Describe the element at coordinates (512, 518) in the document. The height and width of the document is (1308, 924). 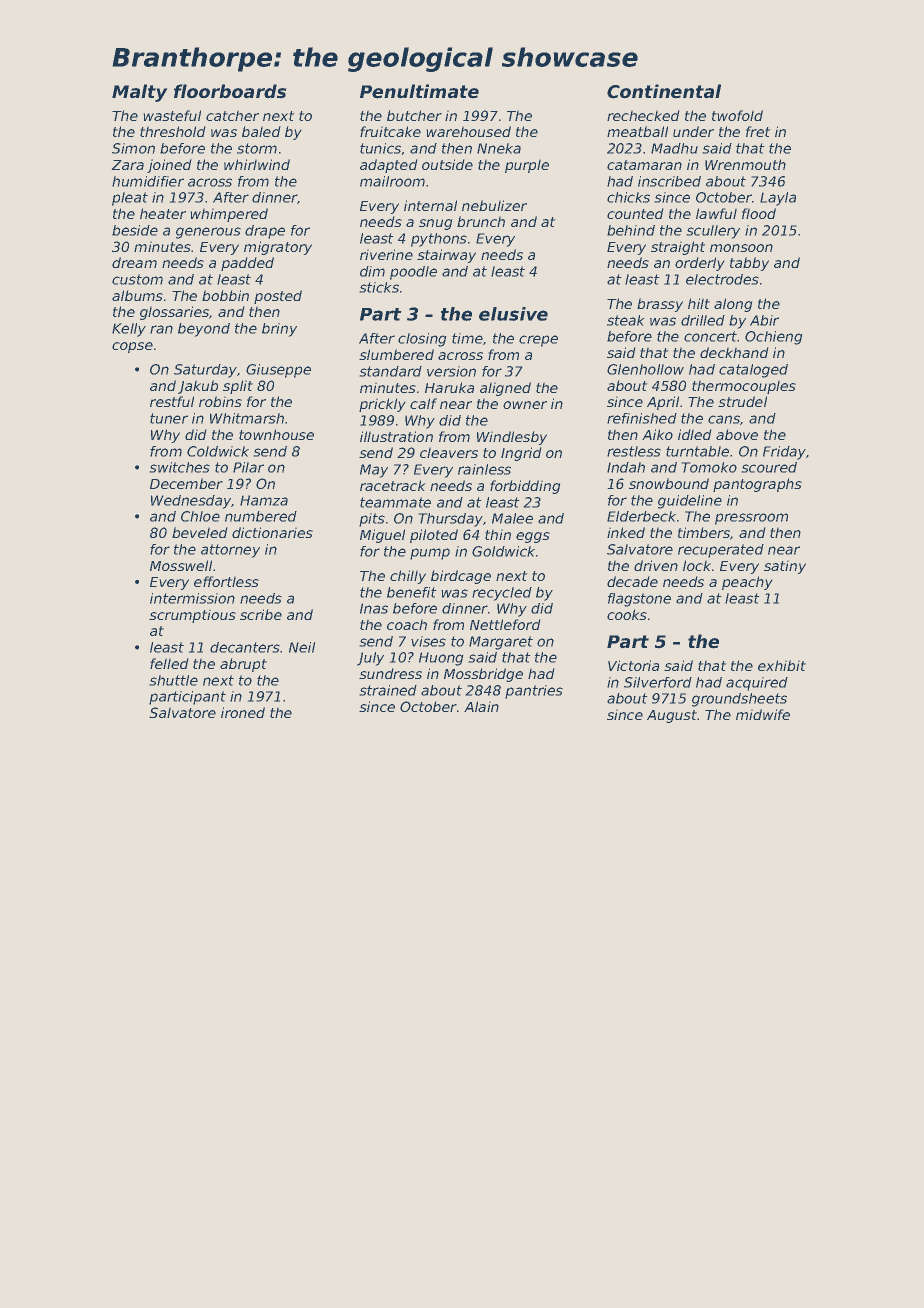
I see `Malee` at that location.
